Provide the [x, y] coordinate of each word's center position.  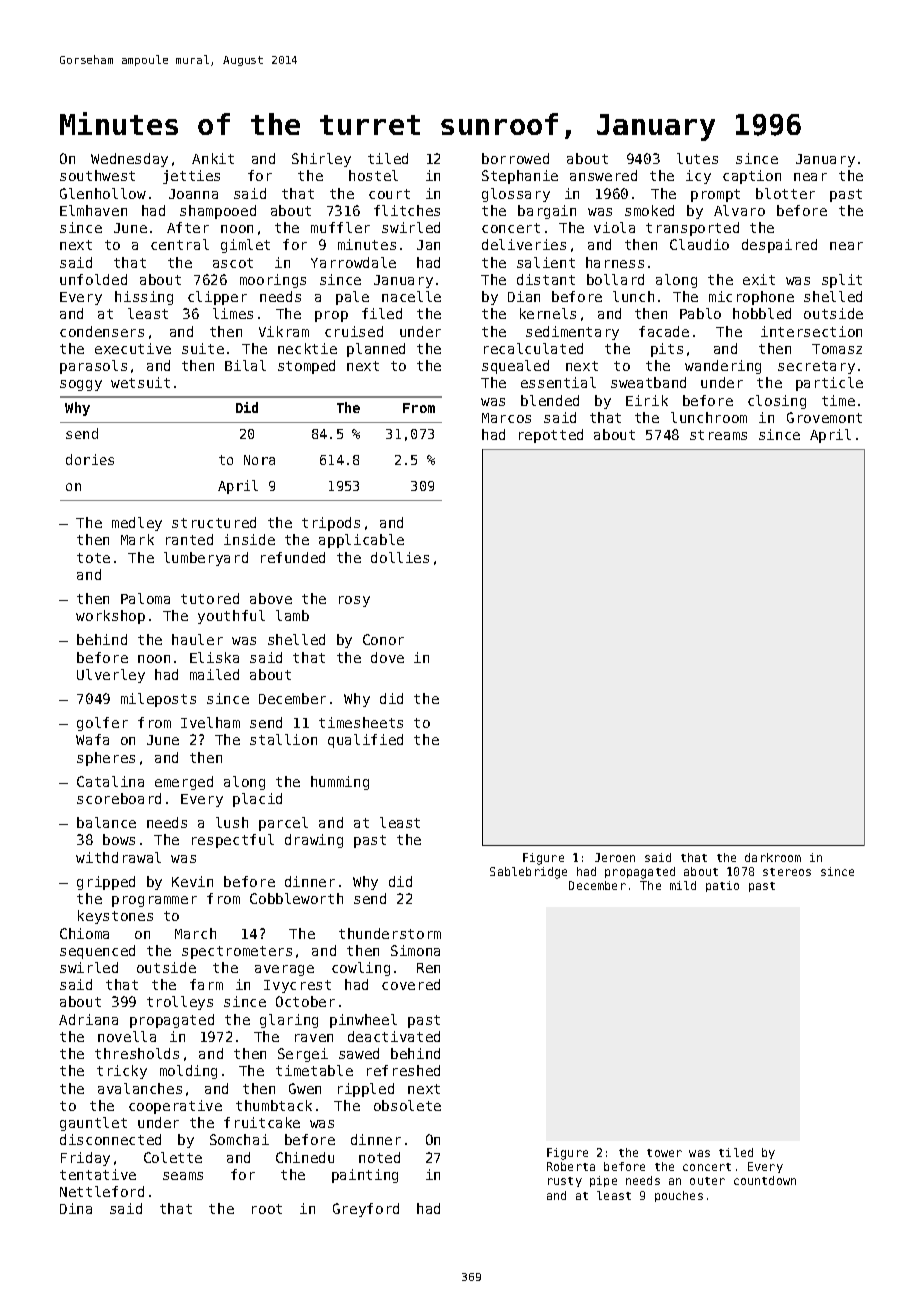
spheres [106, 759]
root [267, 1209]
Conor [383, 639]
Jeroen [615, 857]
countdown [765, 1180]
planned [376, 350]
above [271, 598]
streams [718, 435]
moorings [273, 281]
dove [387, 657]
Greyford [366, 1210]
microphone [751, 298]
